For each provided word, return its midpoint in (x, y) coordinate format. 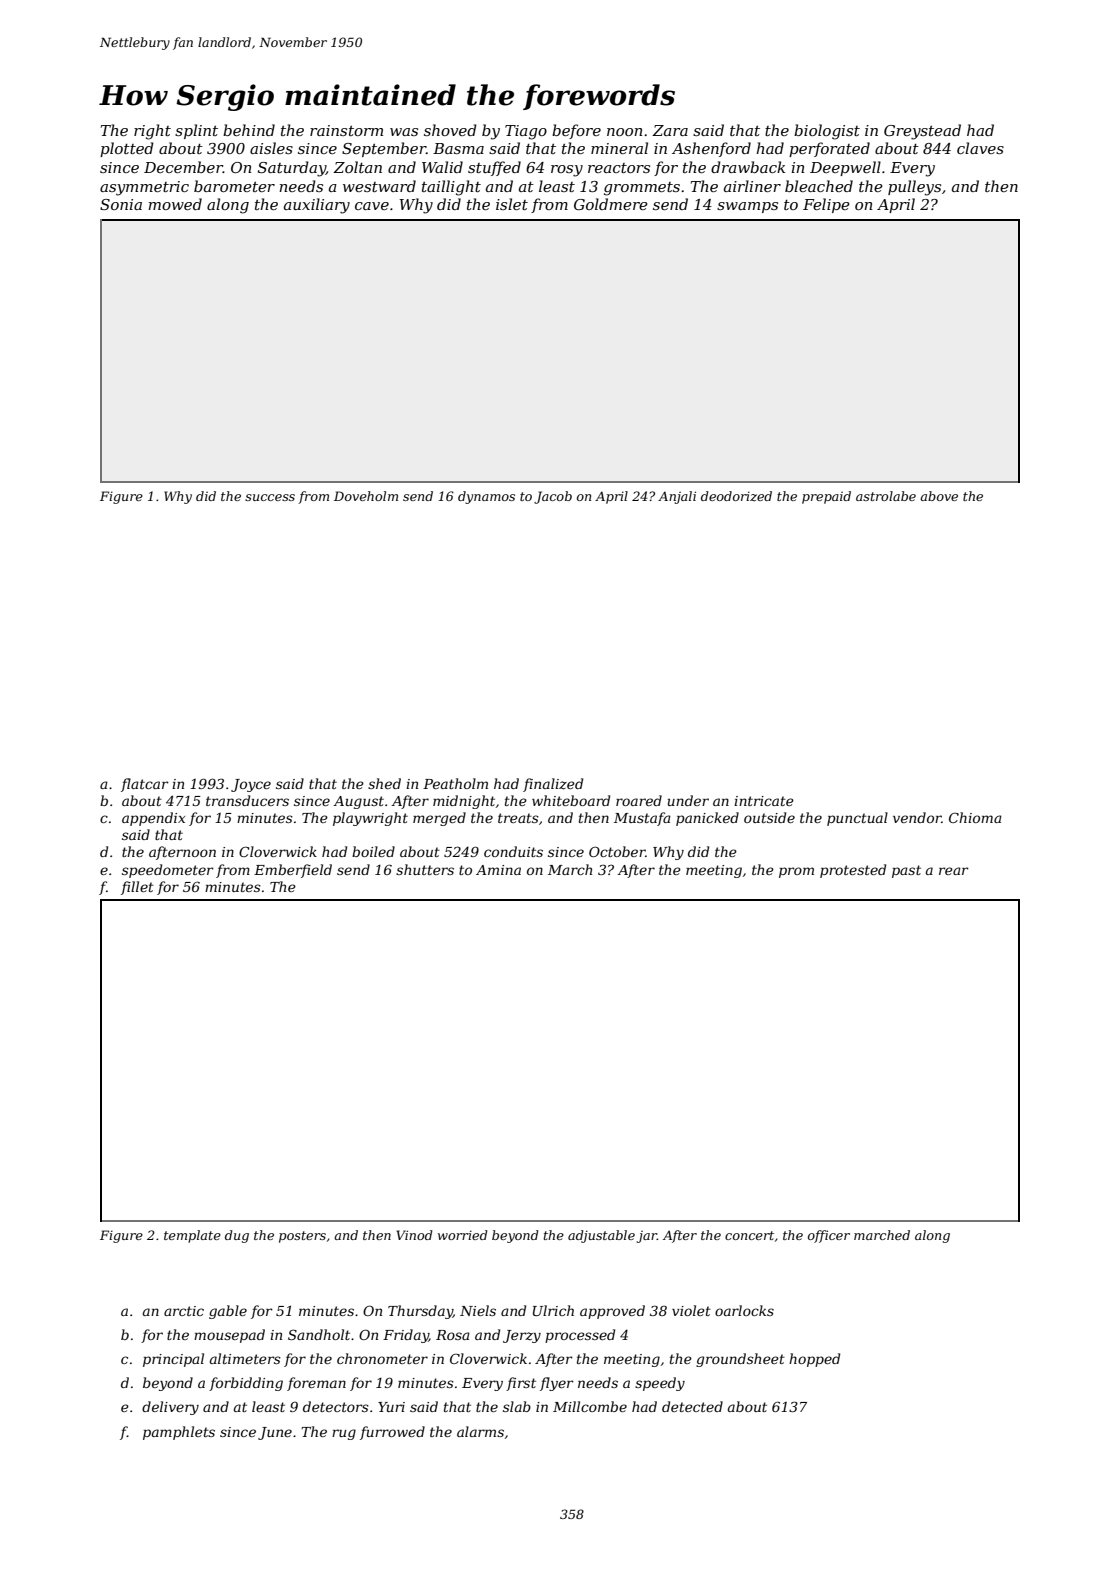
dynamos (486, 497)
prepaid (826, 497)
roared (639, 800)
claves (980, 148)
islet (512, 204)
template (192, 1236)
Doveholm (366, 496)
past (906, 871)
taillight (451, 188)
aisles (271, 148)
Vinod (414, 1235)
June (275, 1433)
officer (829, 1236)
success (270, 497)
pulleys (914, 188)
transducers (247, 800)
